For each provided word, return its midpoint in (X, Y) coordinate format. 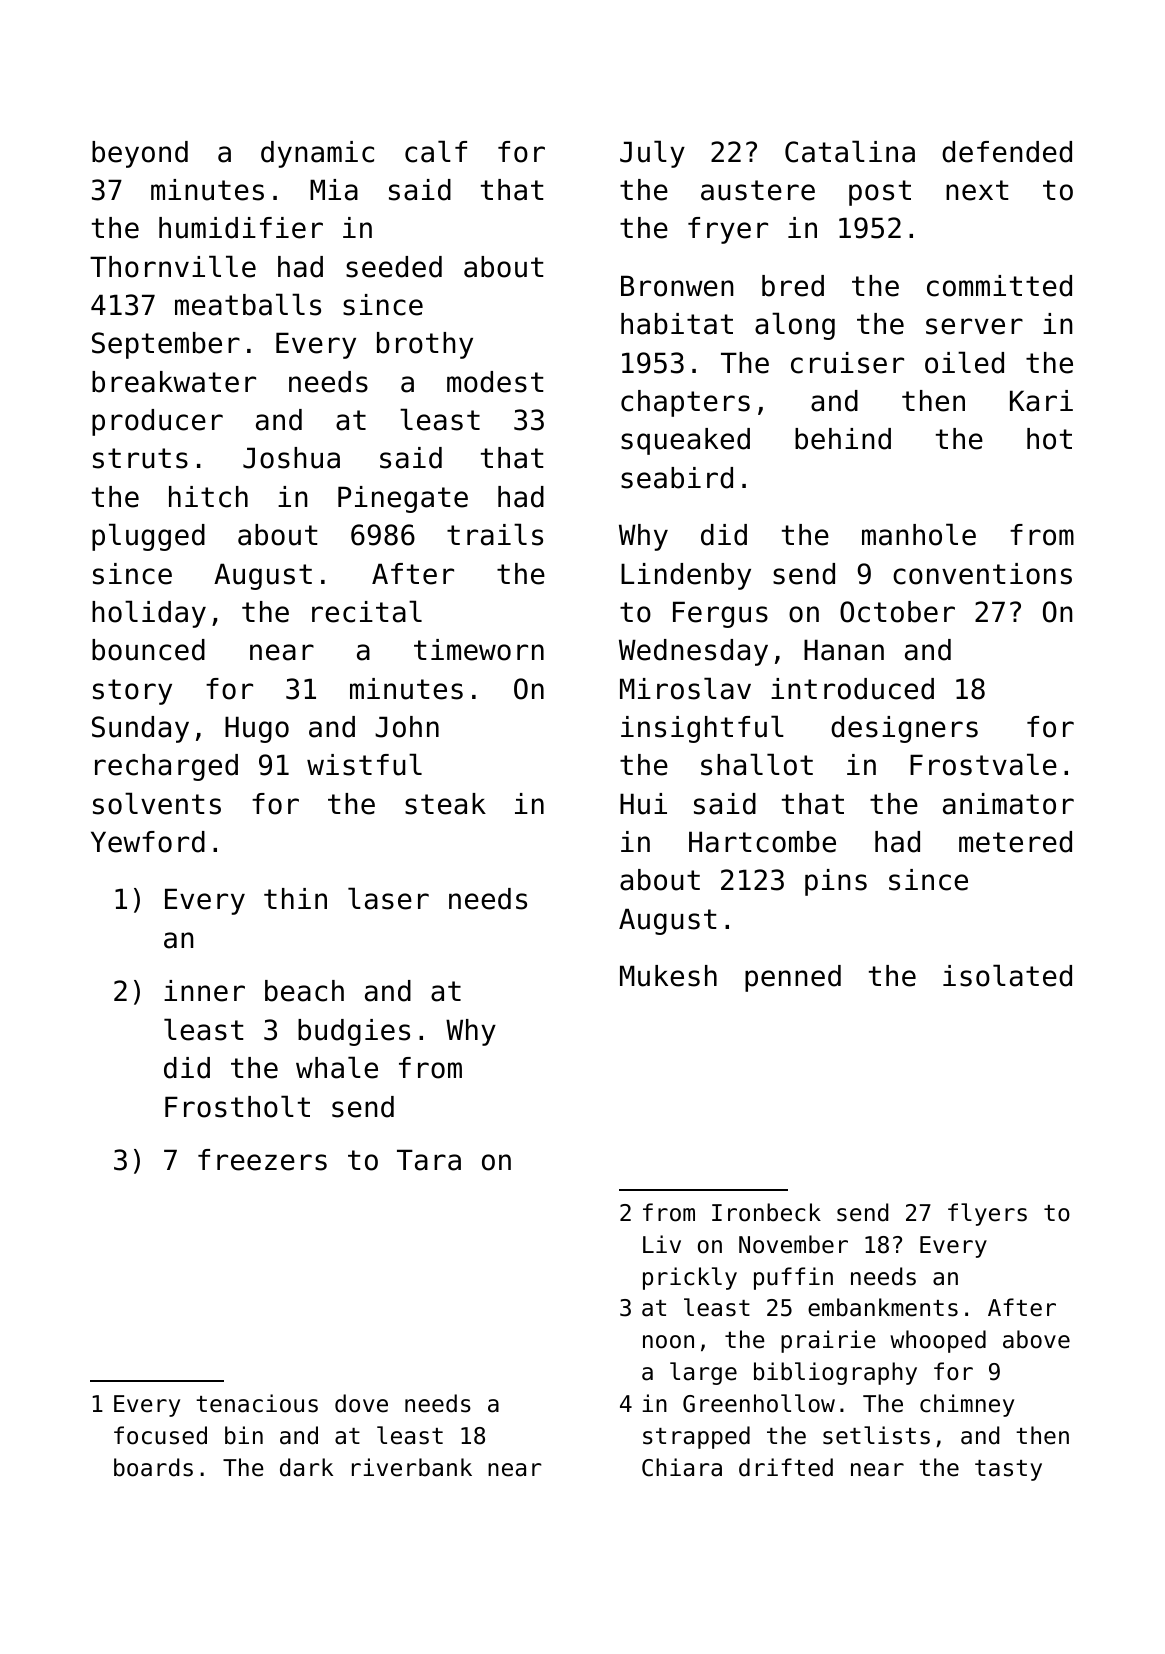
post (880, 193)
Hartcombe (762, 842)
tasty (1008, 1470)
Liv (662, 1244)
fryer (728, 230)
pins (836, 882)
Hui (643, 804)
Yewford (148, 842)
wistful (364, 764)
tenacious (257, 1403)
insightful (702, 729)
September (166, 345)
